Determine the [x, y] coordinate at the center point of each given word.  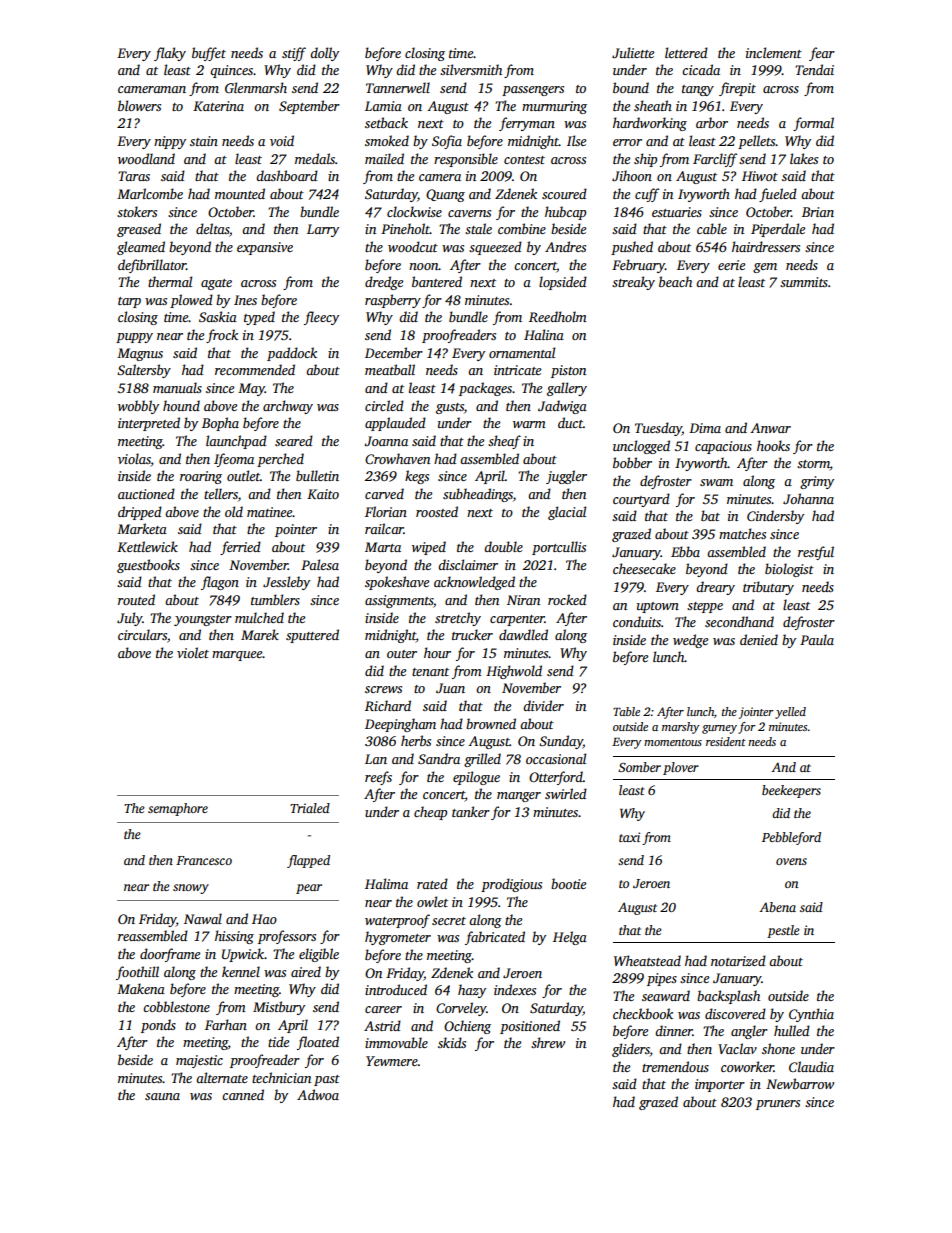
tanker [471, 811]
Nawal [203, 918]
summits [804, 282]
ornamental [522, 352]
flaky [170, 54]
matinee [270, 512]
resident [726, 741]
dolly [324, 54]
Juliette [633, 52]
